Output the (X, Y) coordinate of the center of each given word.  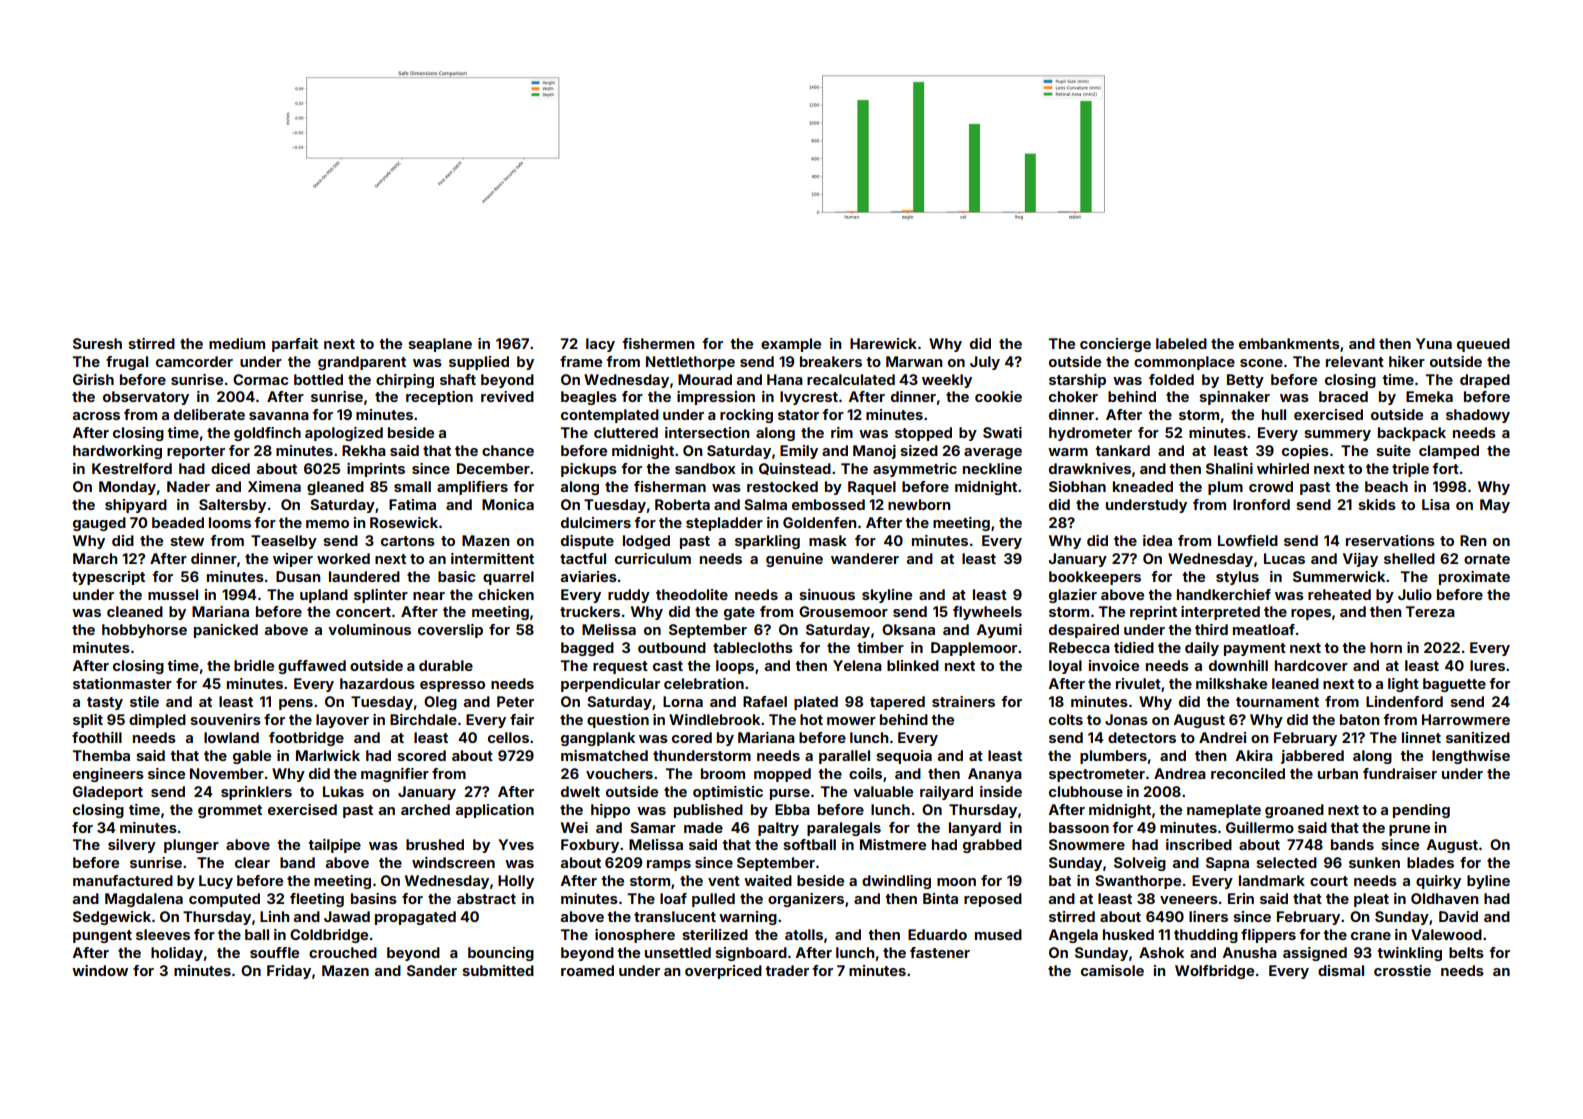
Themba (101, 755)
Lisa (1436, 504)
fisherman (670, 486)
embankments (1289, 343)
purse (790, 794)
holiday (177, 954)
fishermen (658, 343)
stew (187, 541)
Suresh (97, 343)
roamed (587, 970)
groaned (1294, 811)
